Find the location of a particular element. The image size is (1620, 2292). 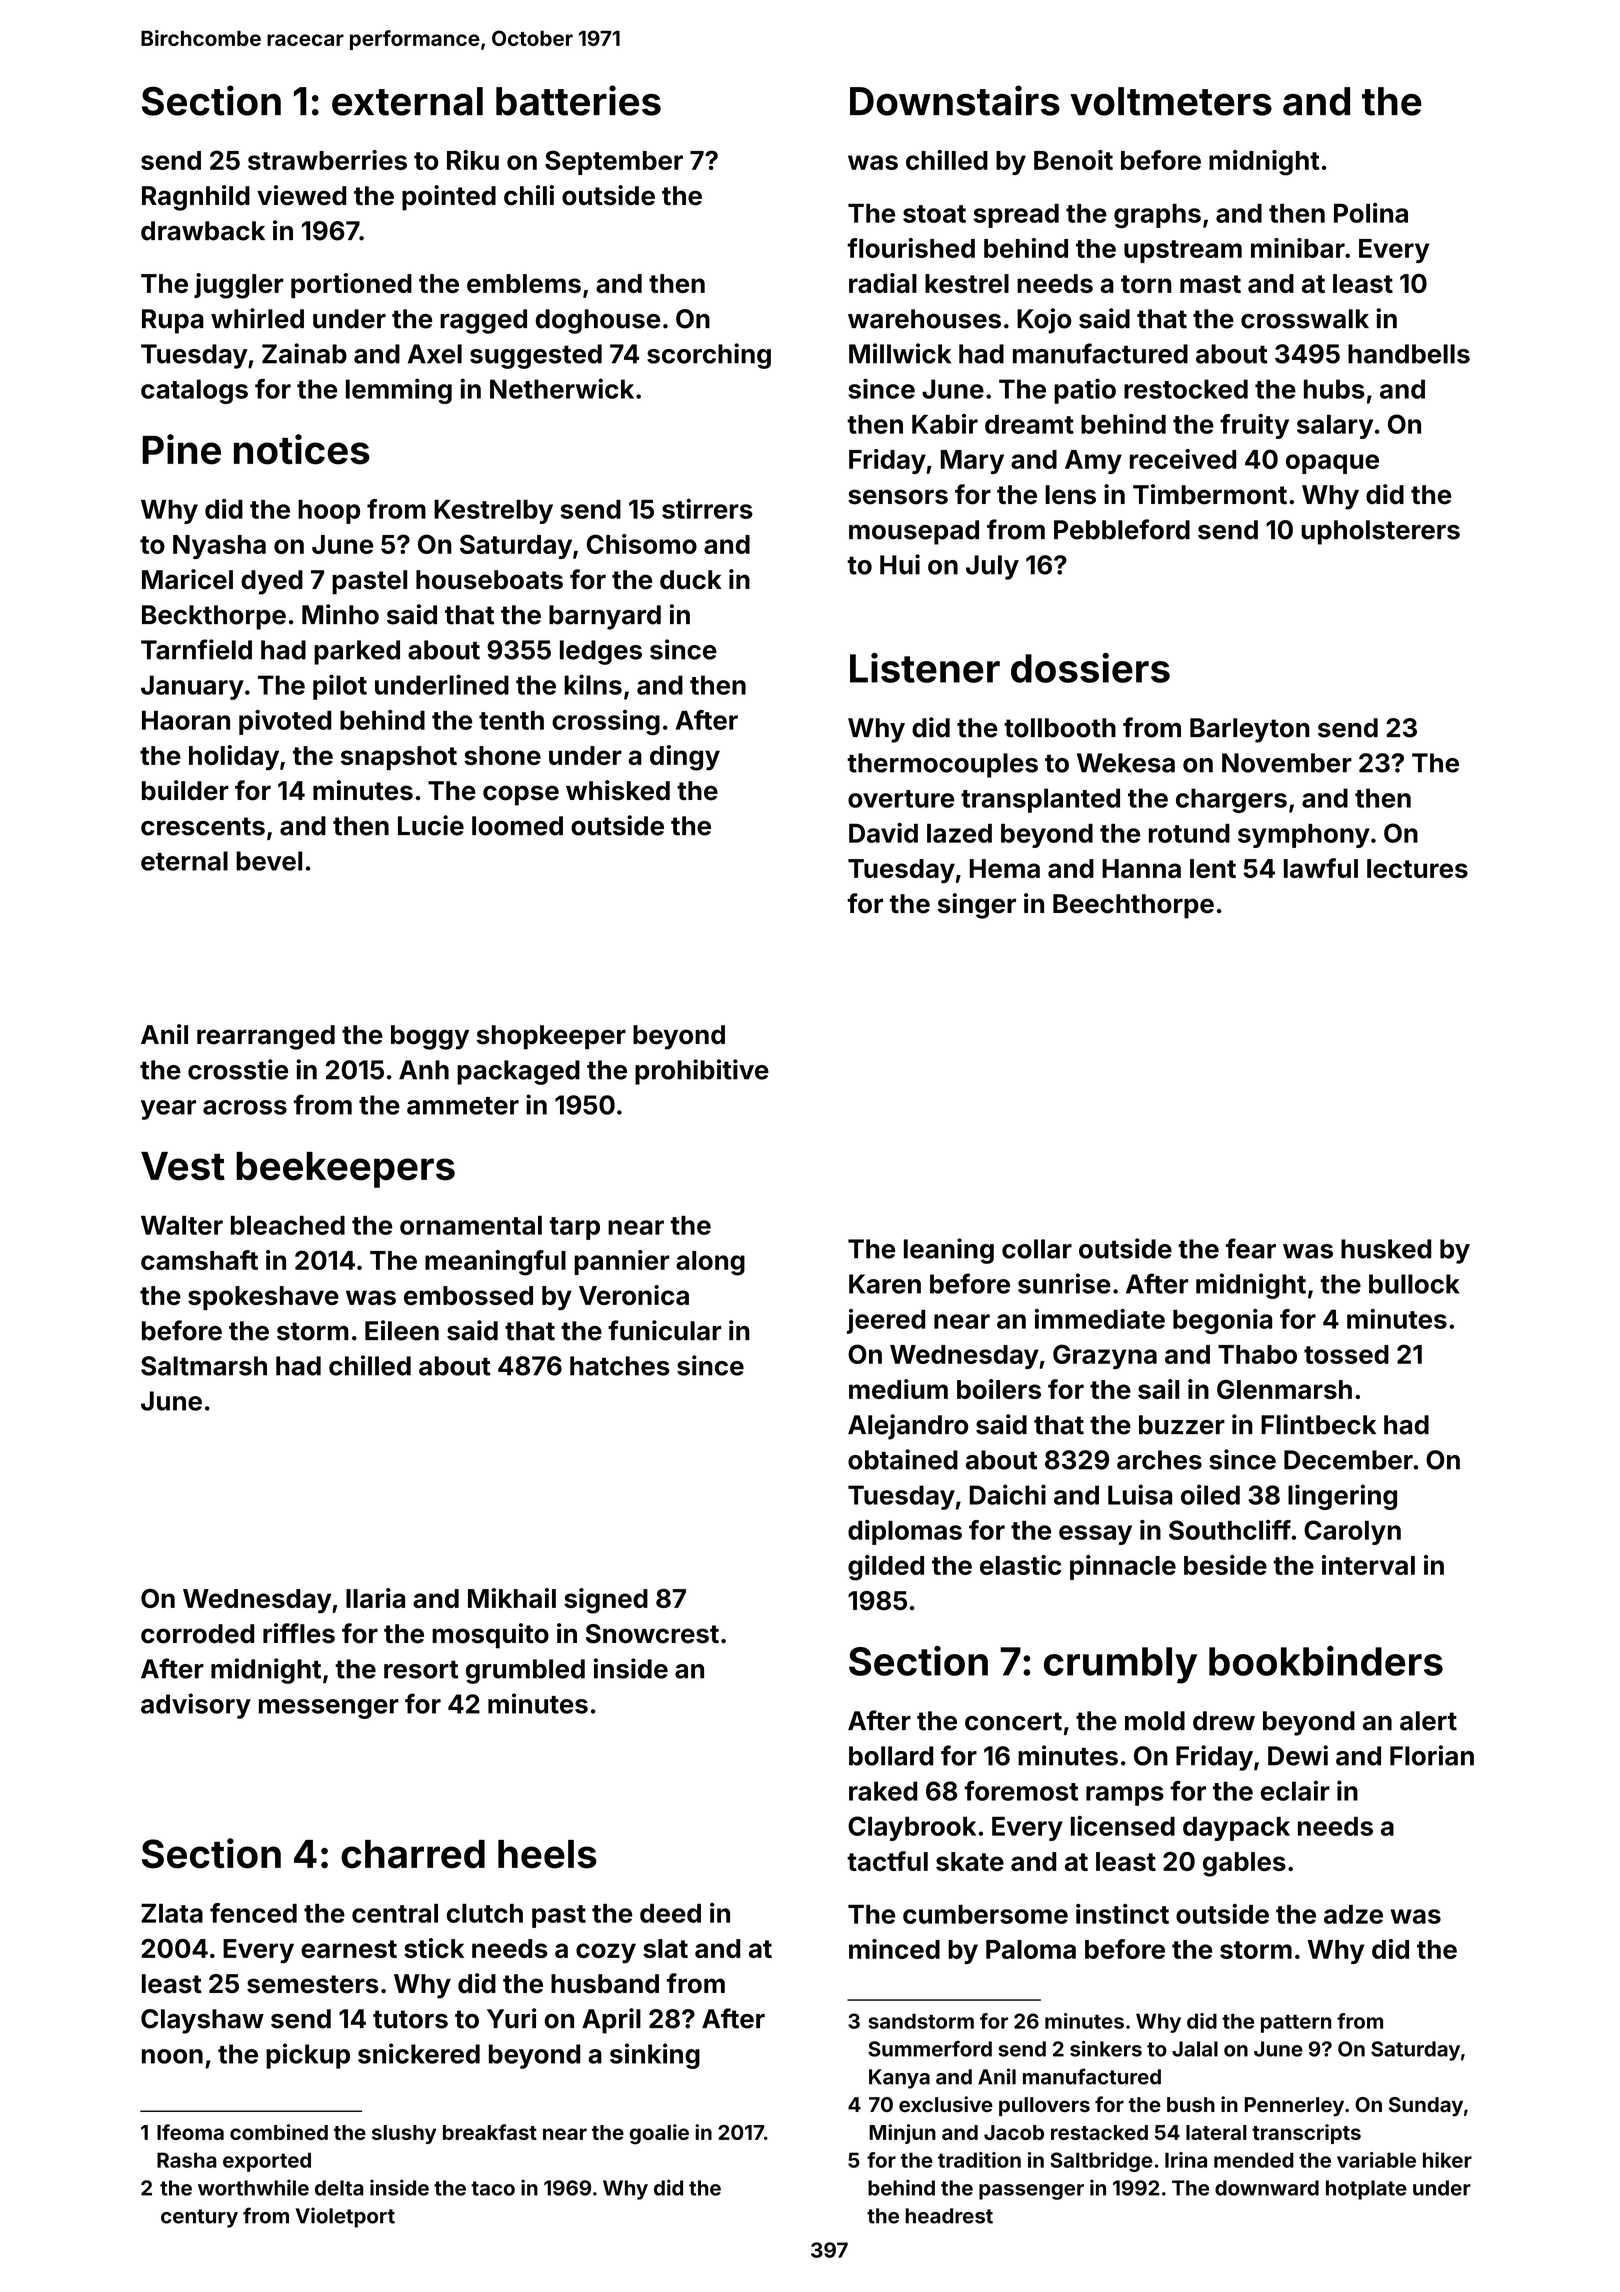

taco is located at coordinates (493, 2188).
